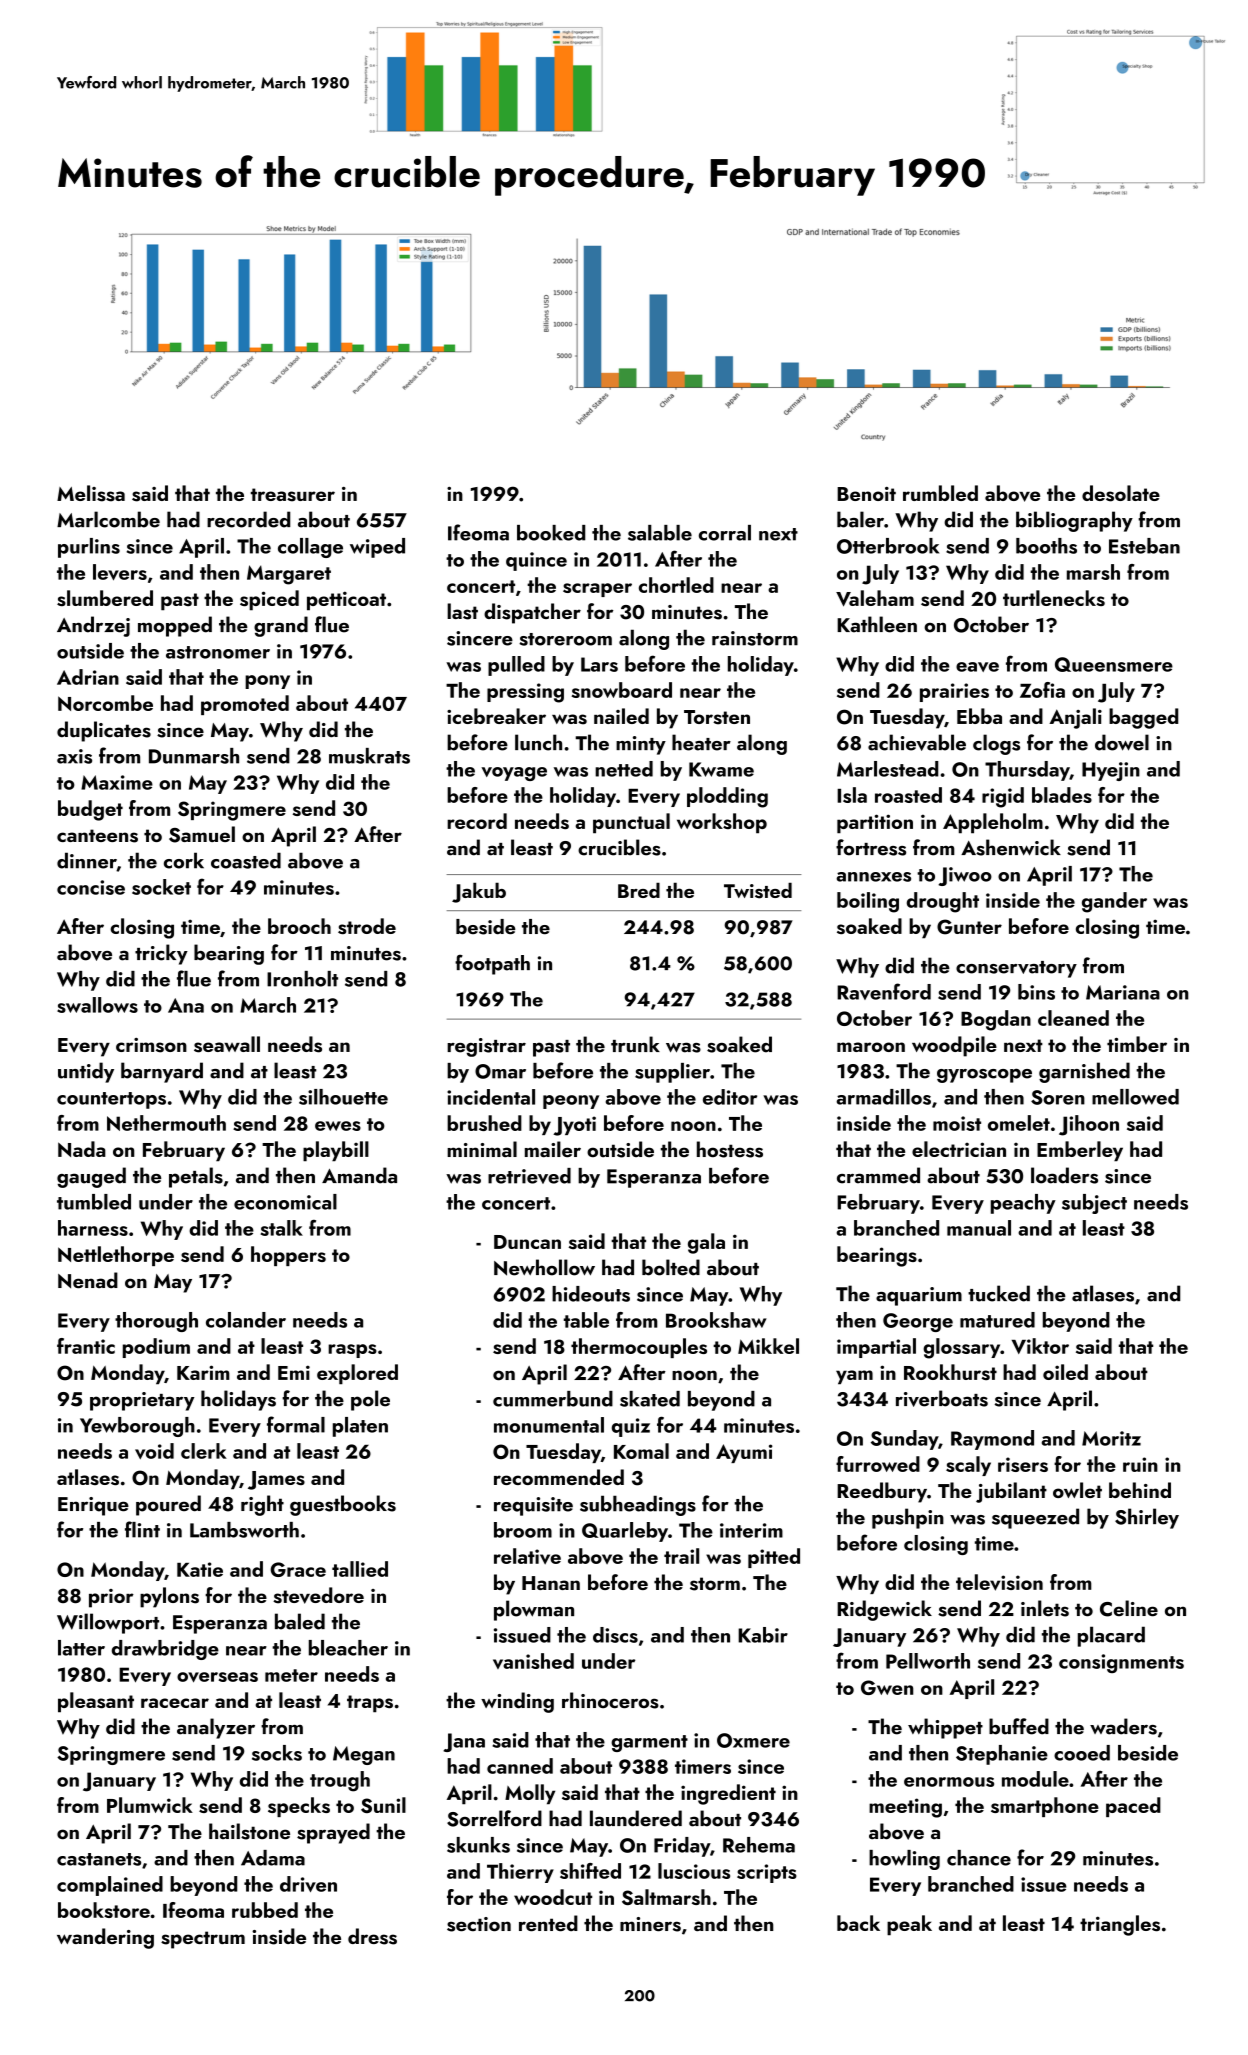 The image size is (1248, 2055). What do you see at coordinates (1094, 1204) in the screenshot?
I see `subject` at bounding box center [1094, 1204].
